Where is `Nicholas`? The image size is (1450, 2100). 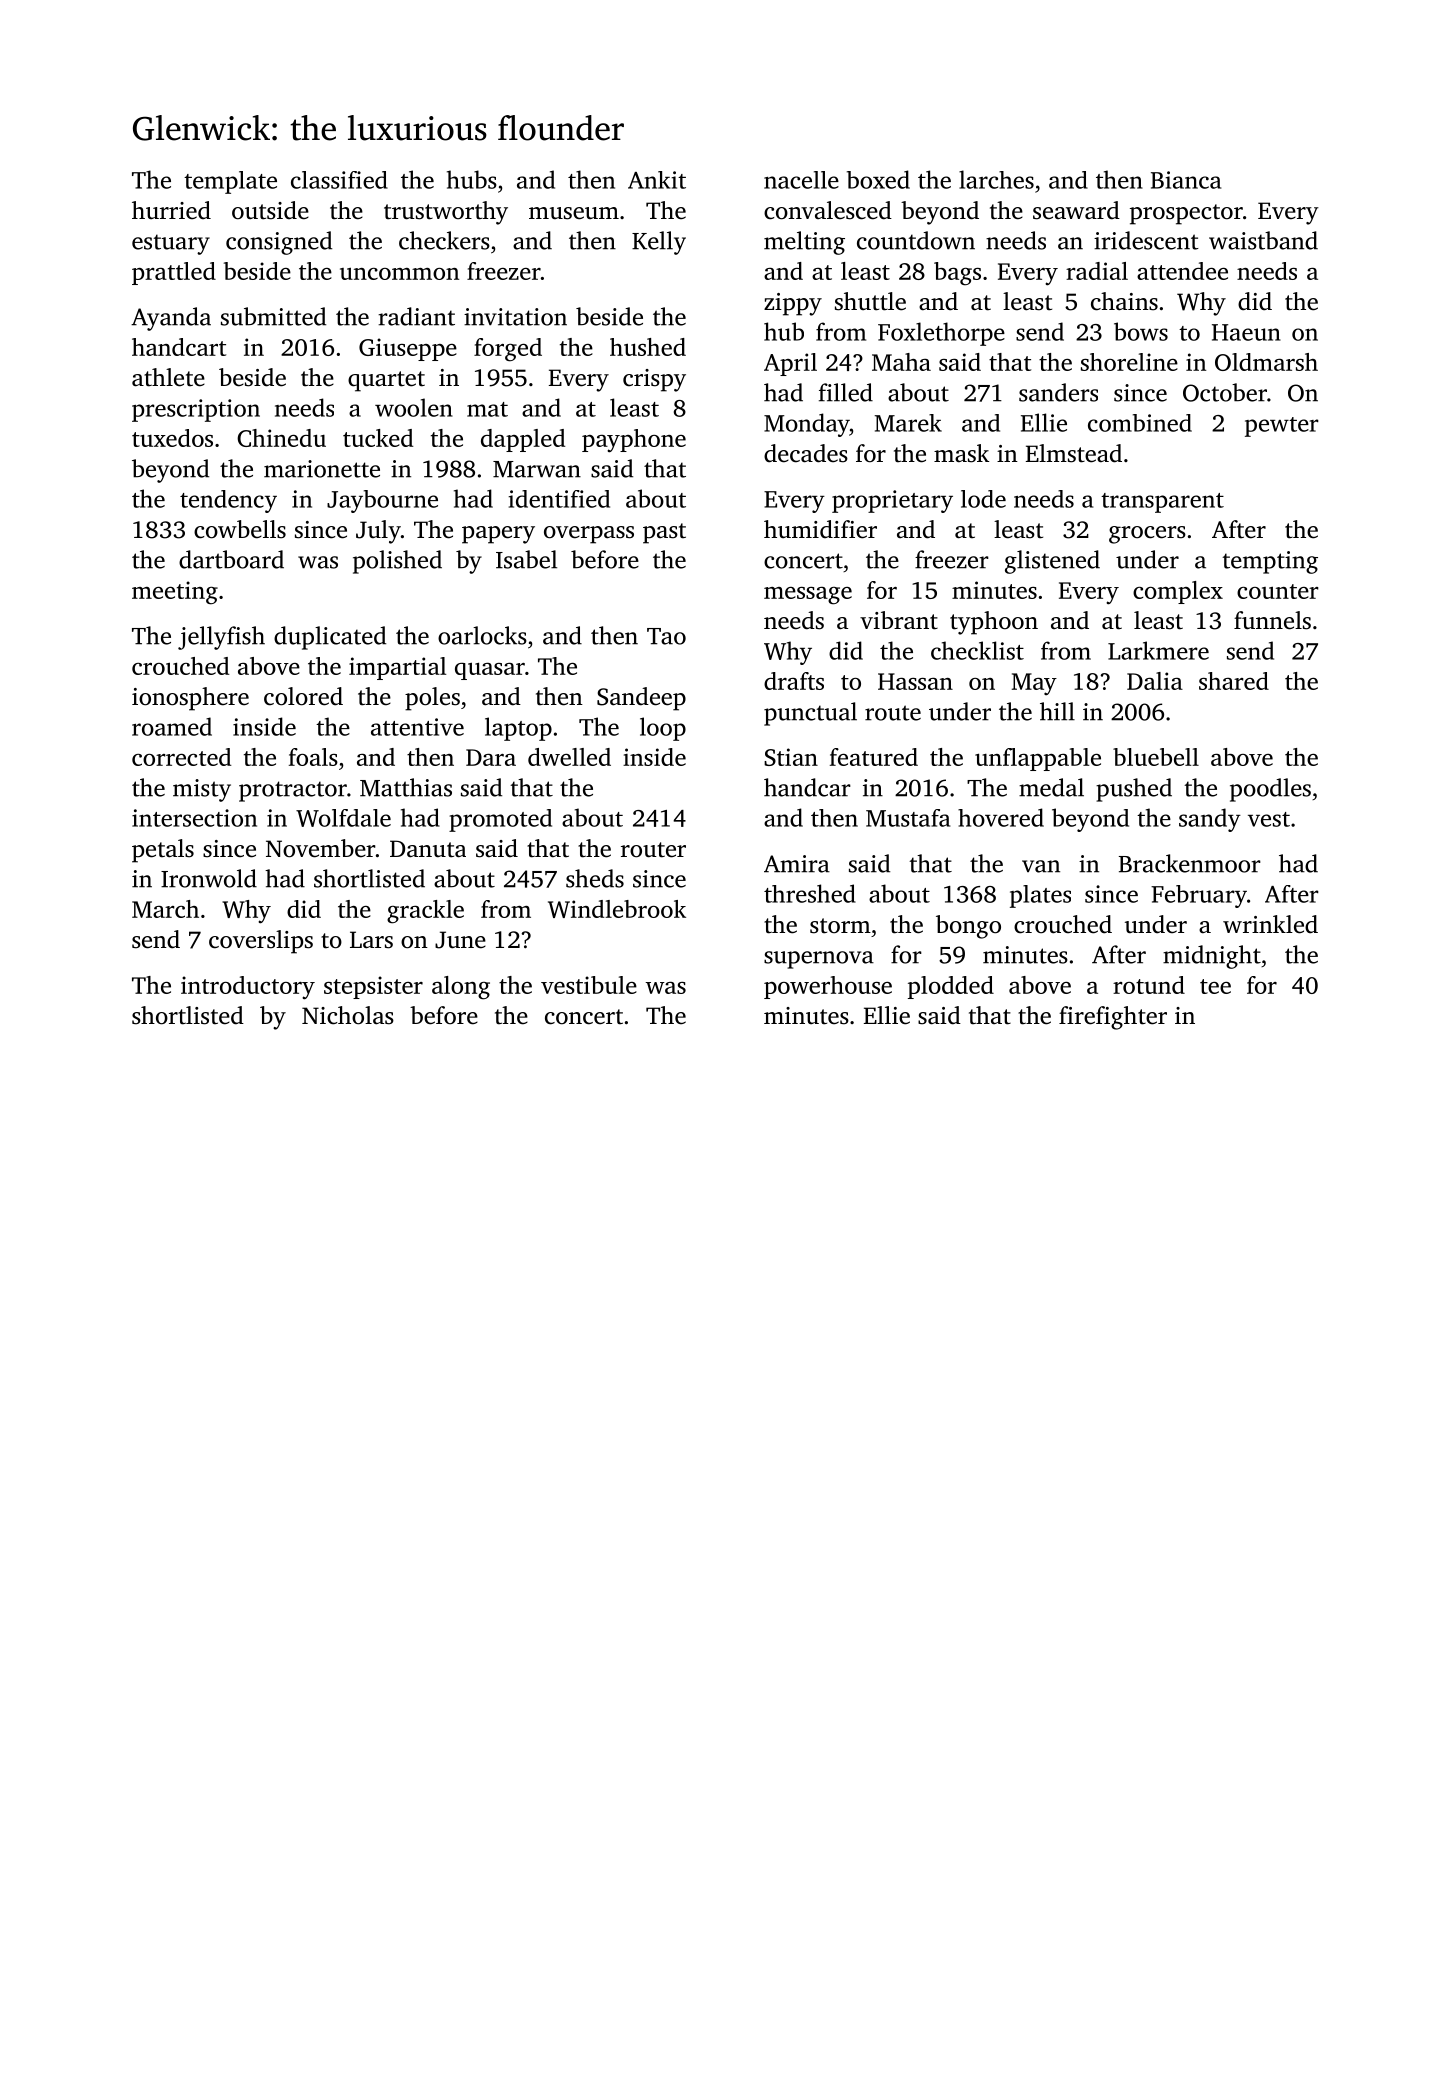
Nicholas is located at coordinates (348, 1015).
